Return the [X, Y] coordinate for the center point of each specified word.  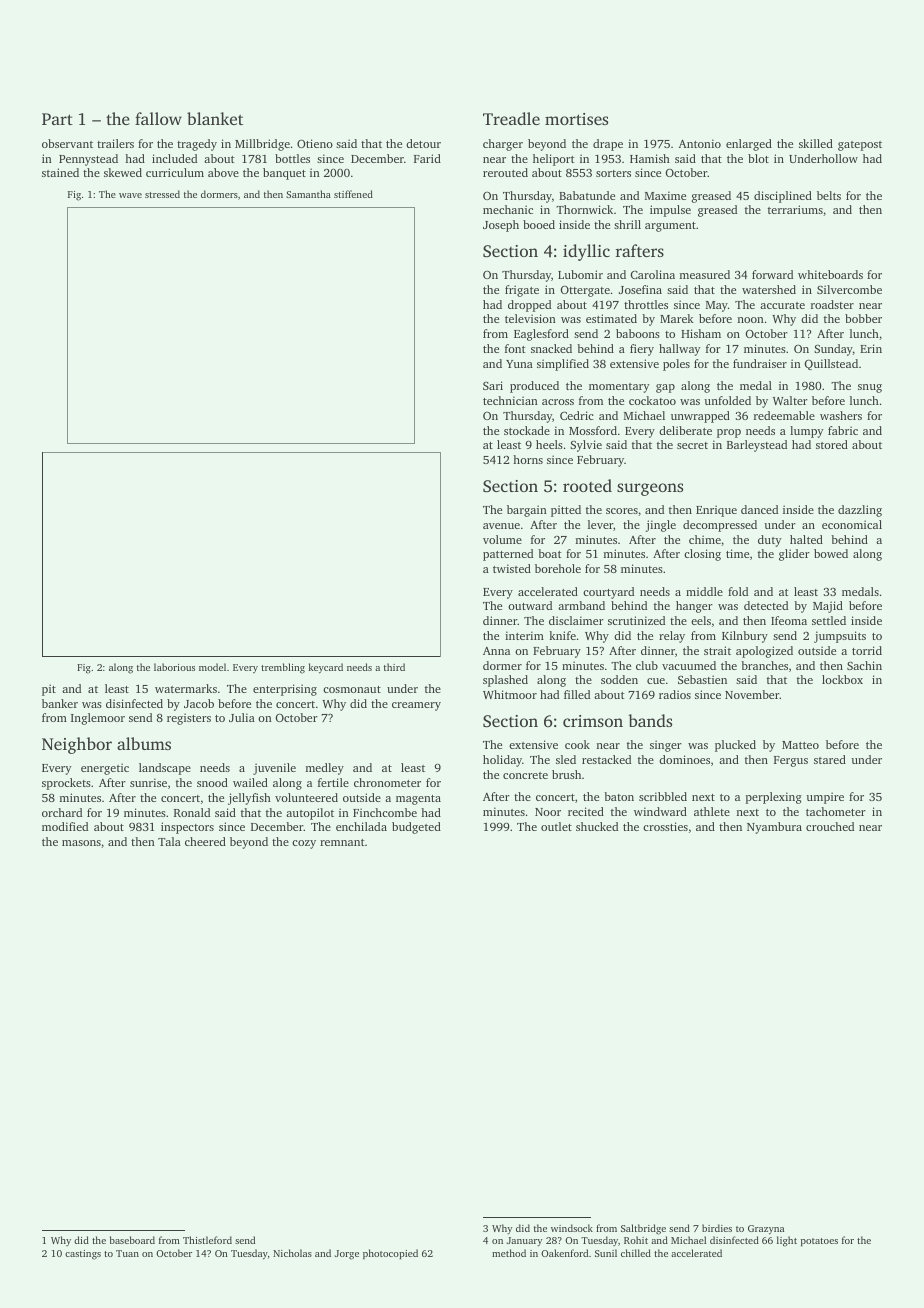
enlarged [749, 145]
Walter [790, 400]
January [524, 1242]
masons [81, 843]
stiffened [353, 194]
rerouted [505, 172]
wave [130, 195]
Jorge [347, 1255]
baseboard [132, 1240]
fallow [158, 118]
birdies [717, 1228]
